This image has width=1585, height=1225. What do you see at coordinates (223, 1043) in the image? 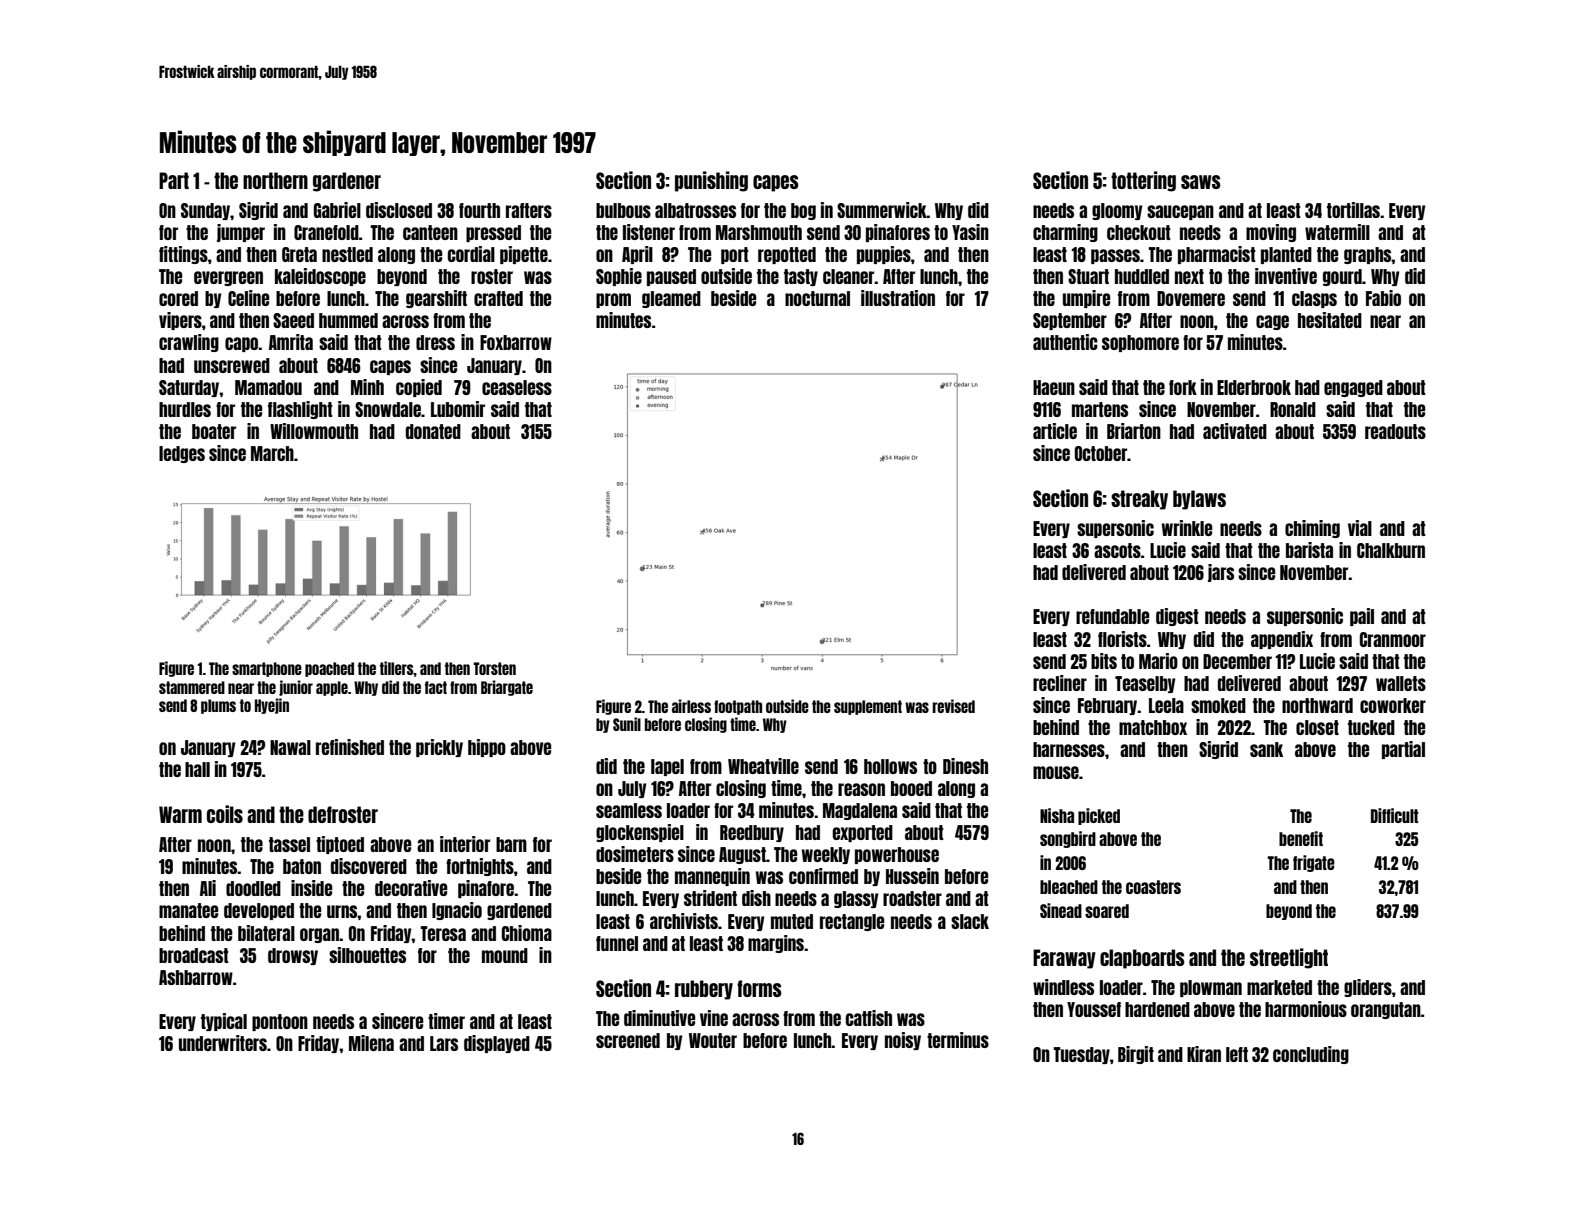
I see `underwriters` at bounding box center [223, 1043].
